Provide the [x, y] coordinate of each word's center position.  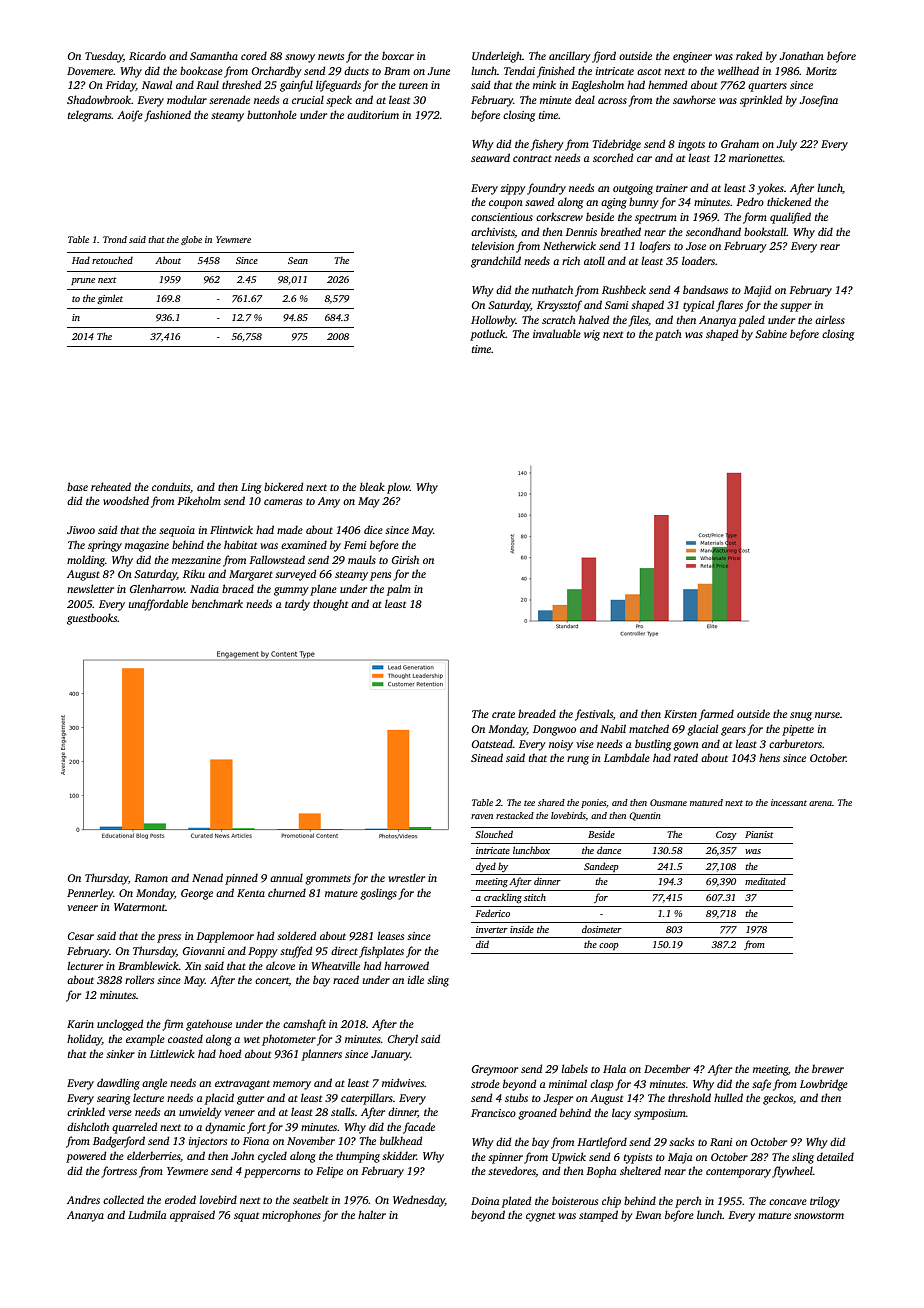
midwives [403, 1082]
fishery [547, 145]
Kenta [251, 893]
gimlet [110, 299]
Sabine [771, 333]
